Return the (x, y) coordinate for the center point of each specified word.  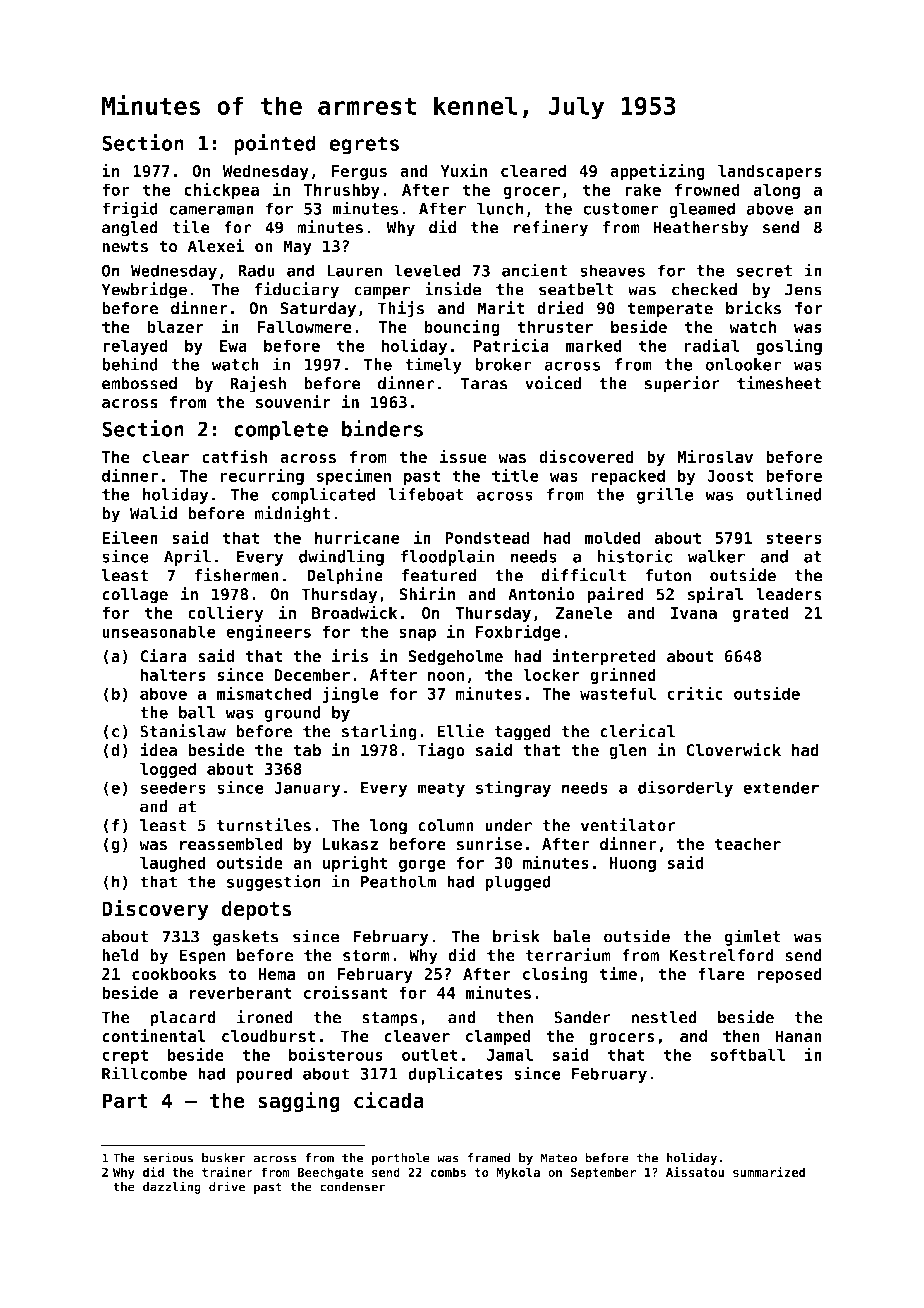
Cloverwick (733, 750)
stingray (513, 788)
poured (264, 1075)
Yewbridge (144, 290)
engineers (268, 632)
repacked (628, 477)
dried (560, 308)
